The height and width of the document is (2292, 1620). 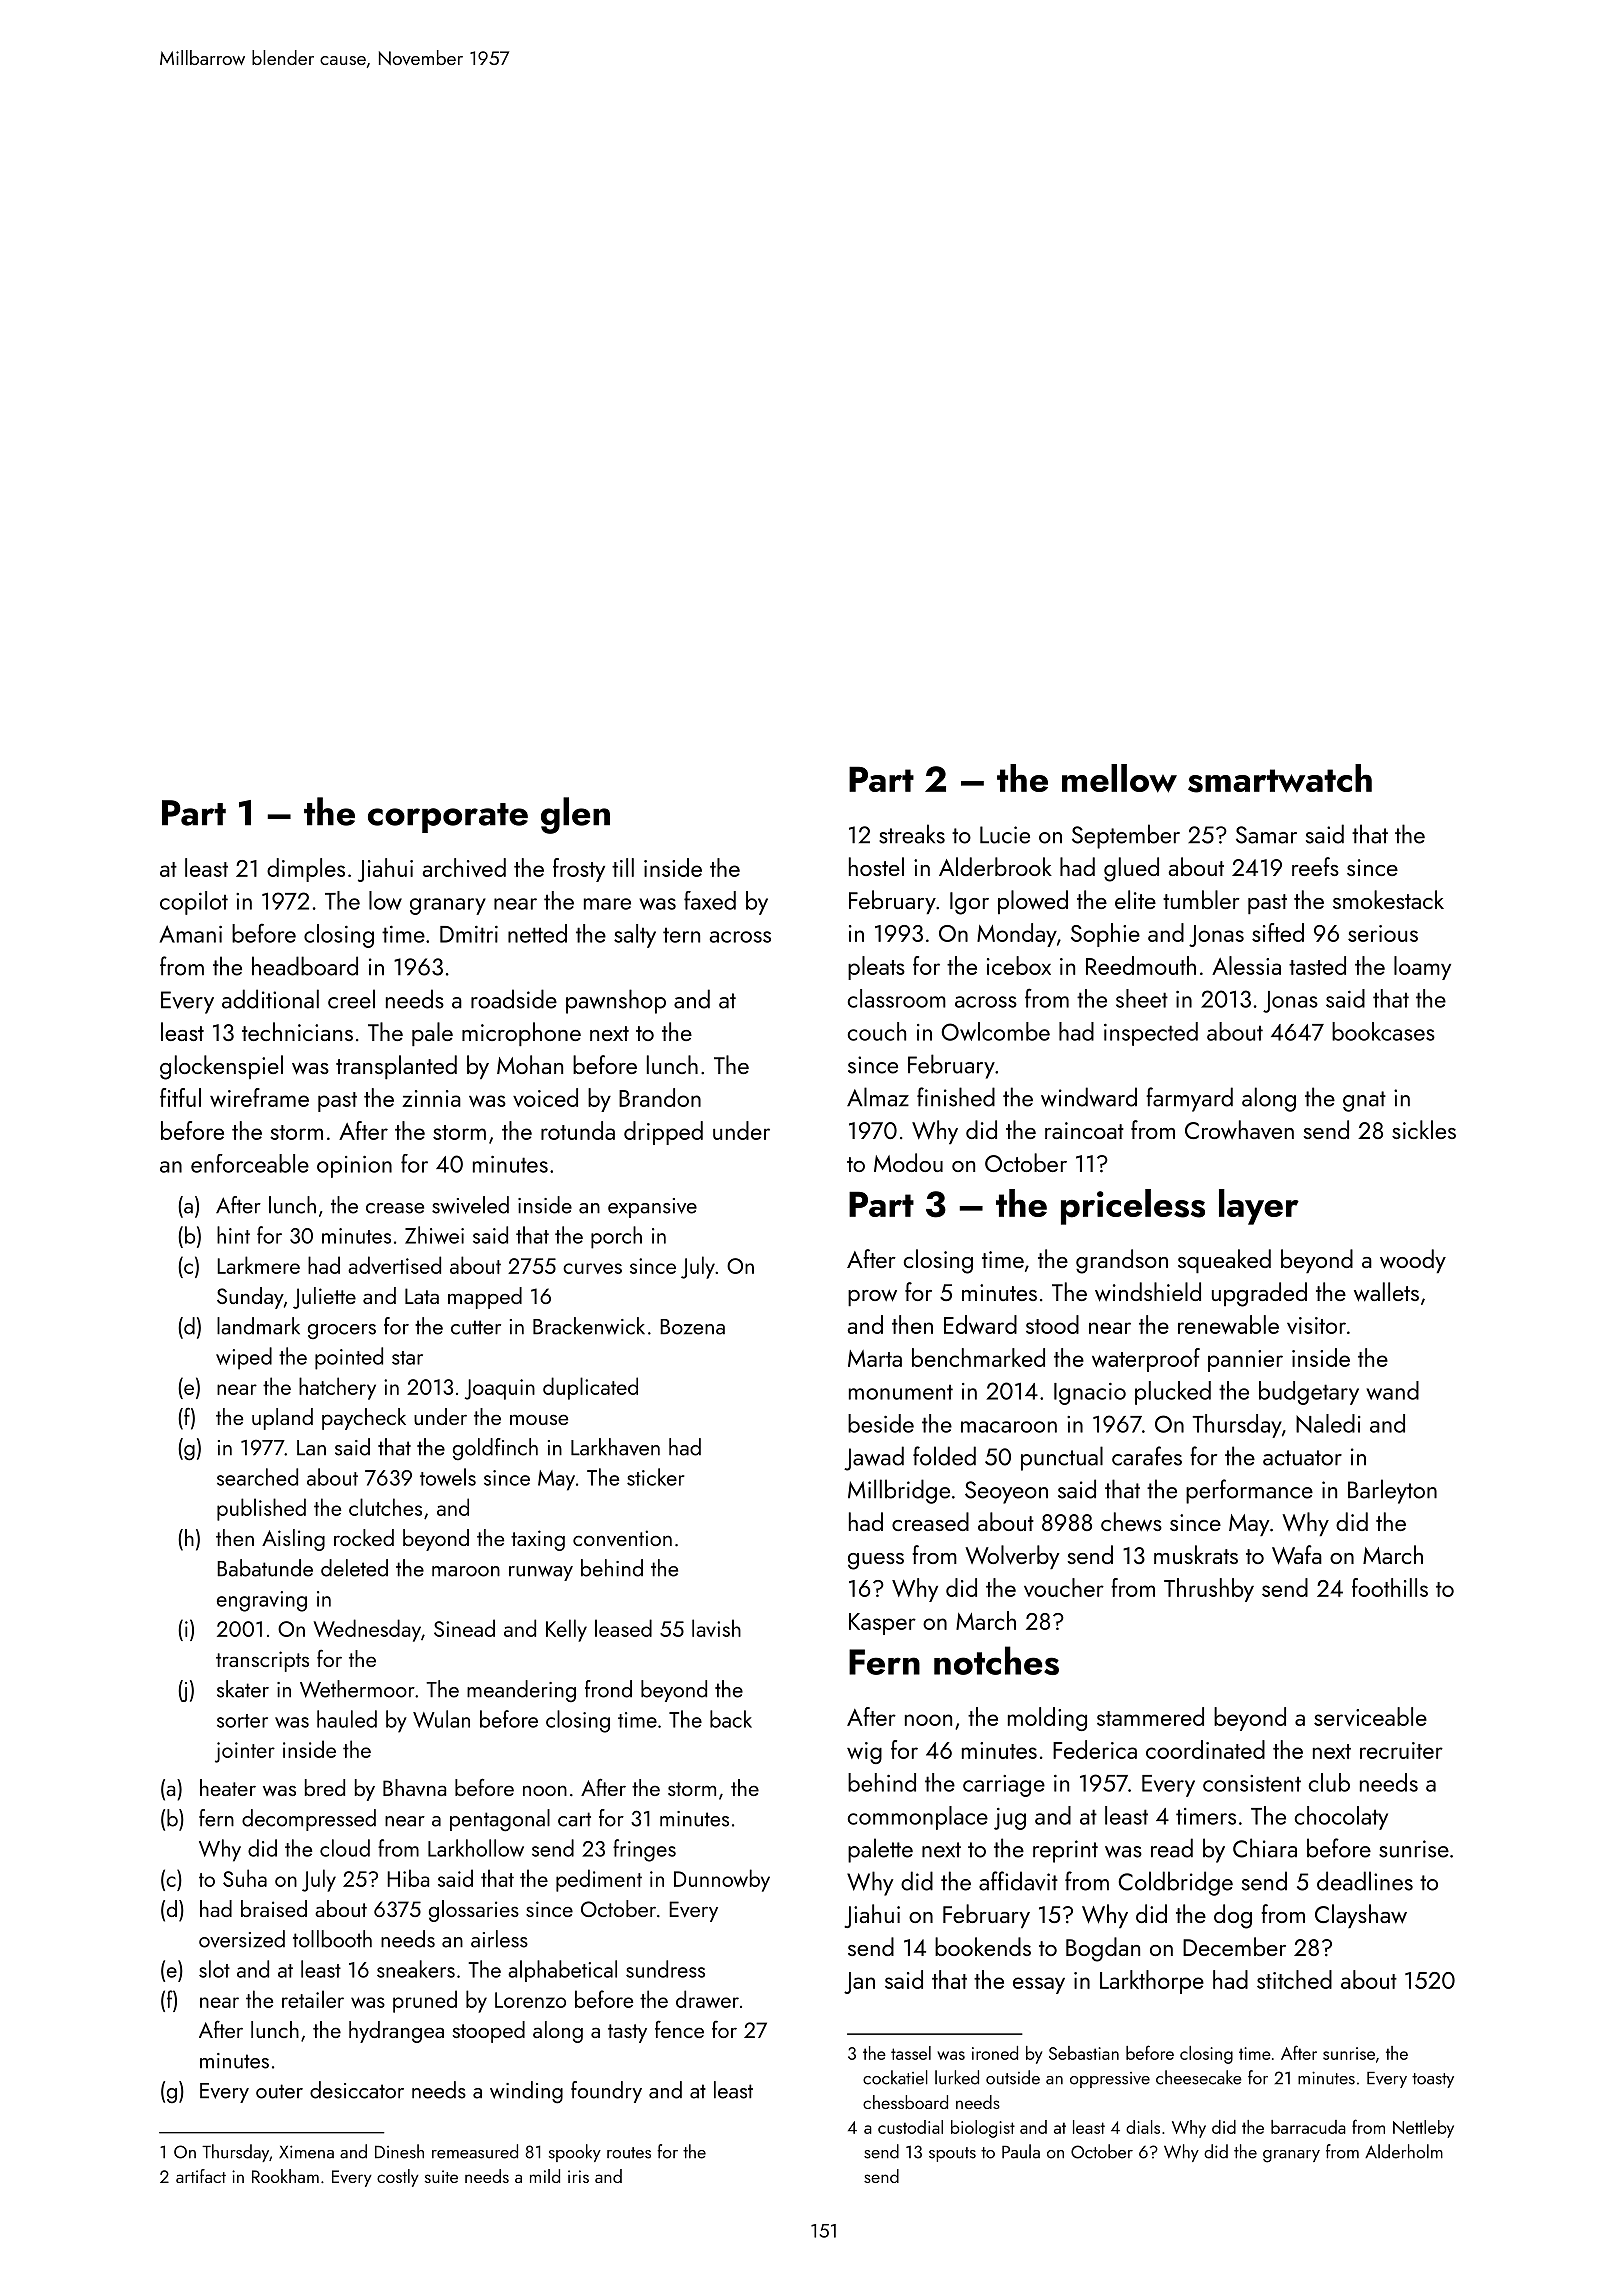 I want to click on artifact, so click(x=201, y=2176).
